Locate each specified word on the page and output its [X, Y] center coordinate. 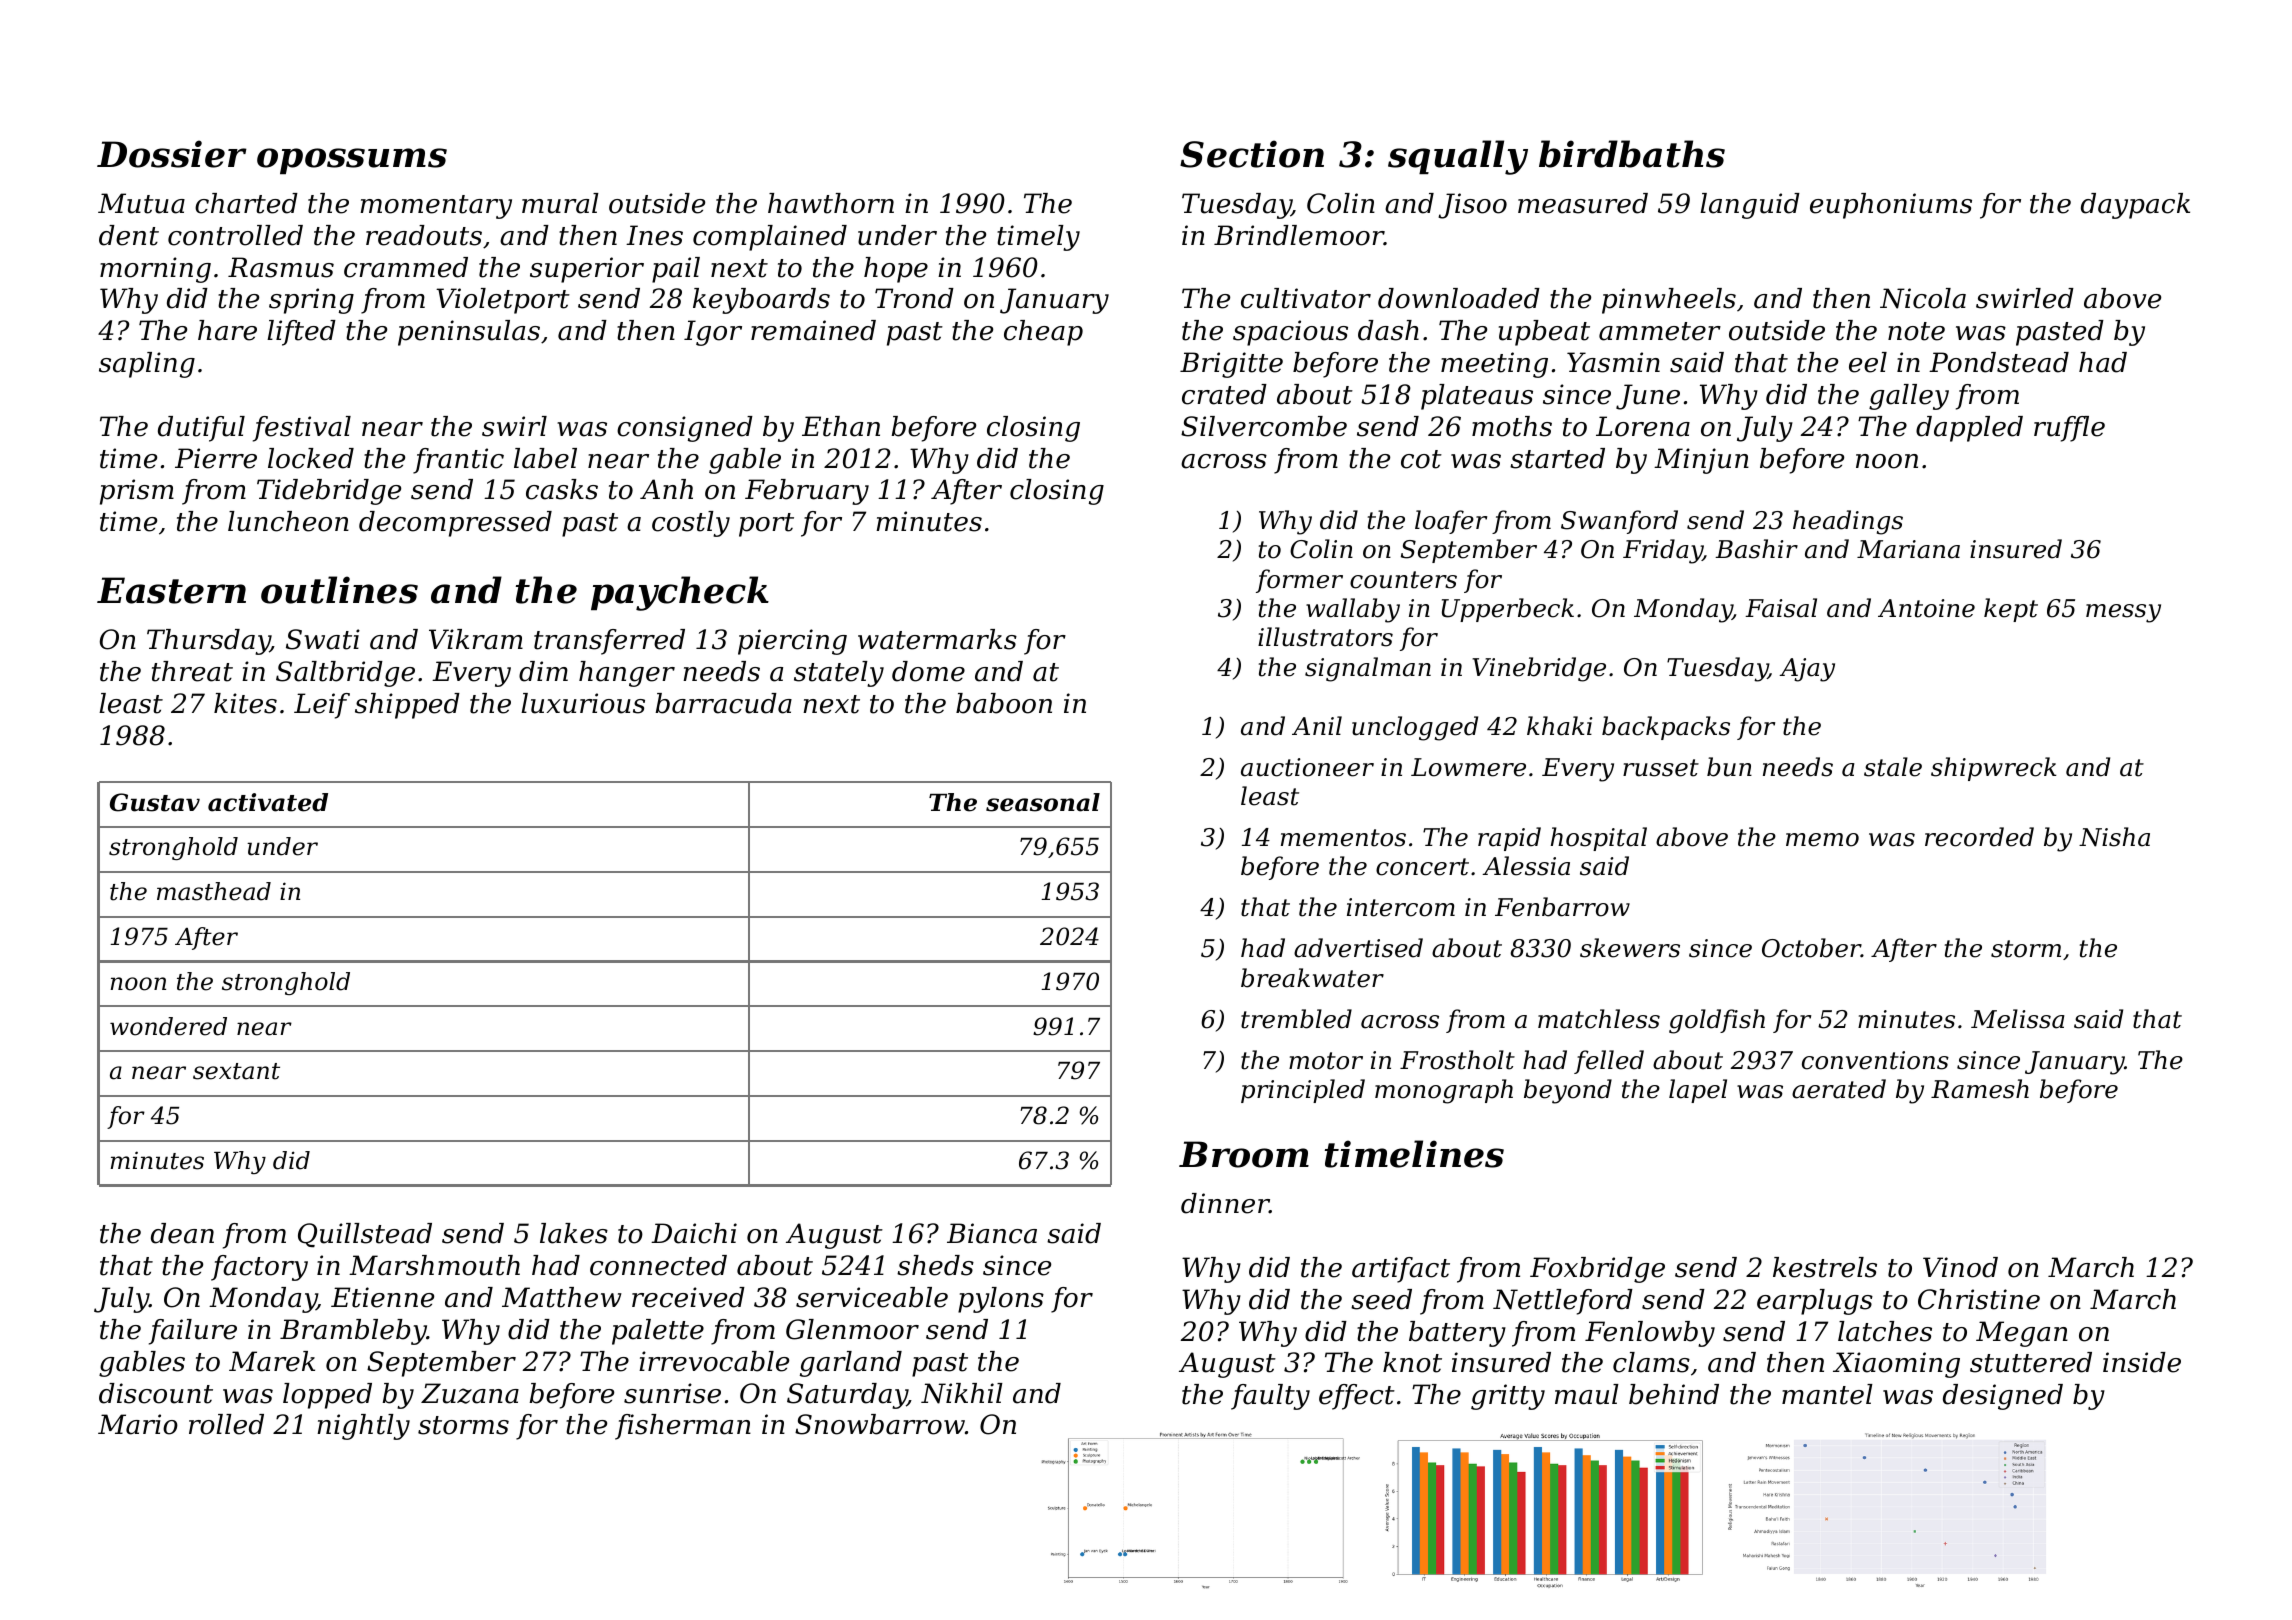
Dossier [172, 154]
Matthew [562, 1297]
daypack [2135, 206]
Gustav [155, 802]
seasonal [1043, 802]
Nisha [2114, 837]
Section [1252, 154]
